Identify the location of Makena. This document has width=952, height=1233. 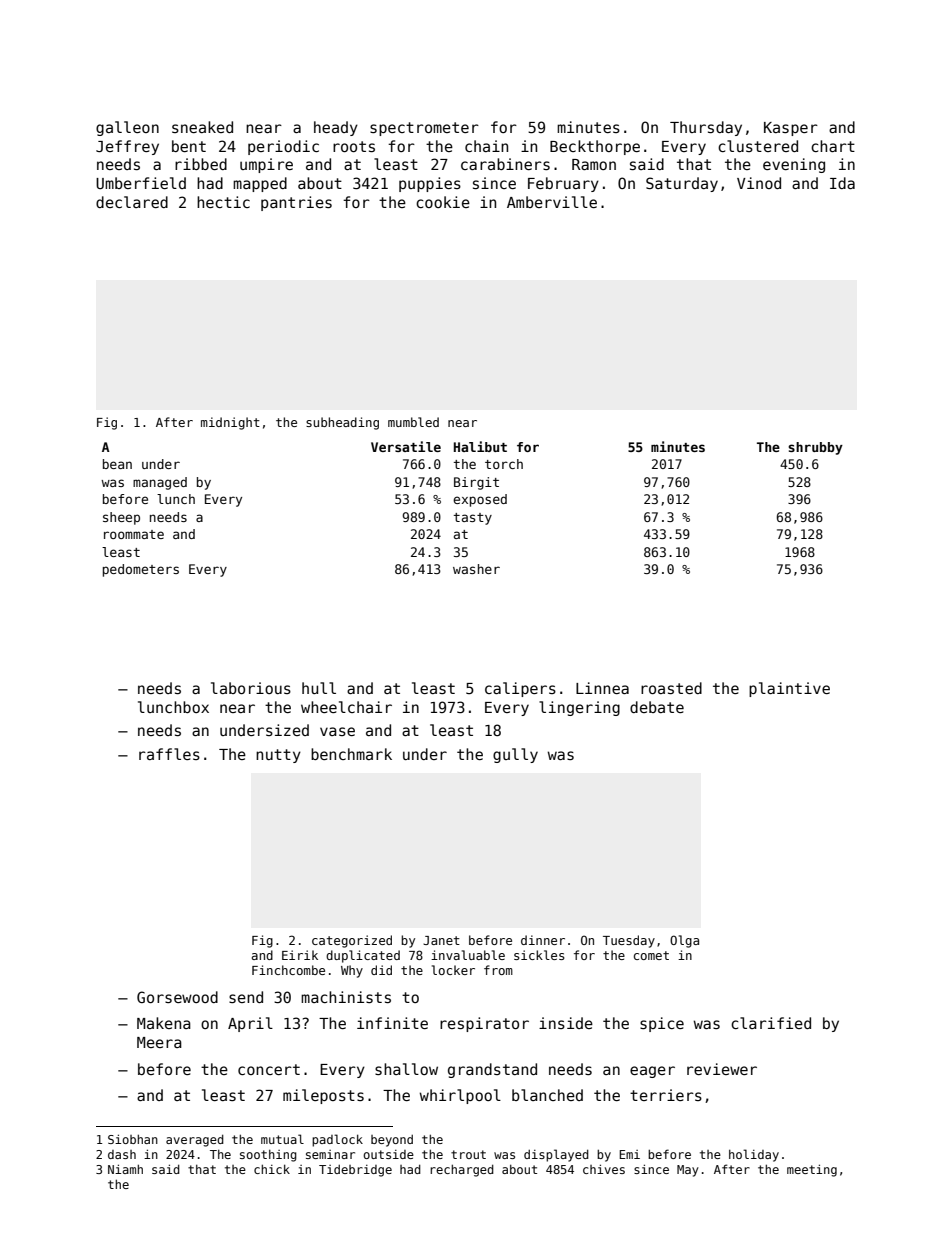
(164, 1023).
